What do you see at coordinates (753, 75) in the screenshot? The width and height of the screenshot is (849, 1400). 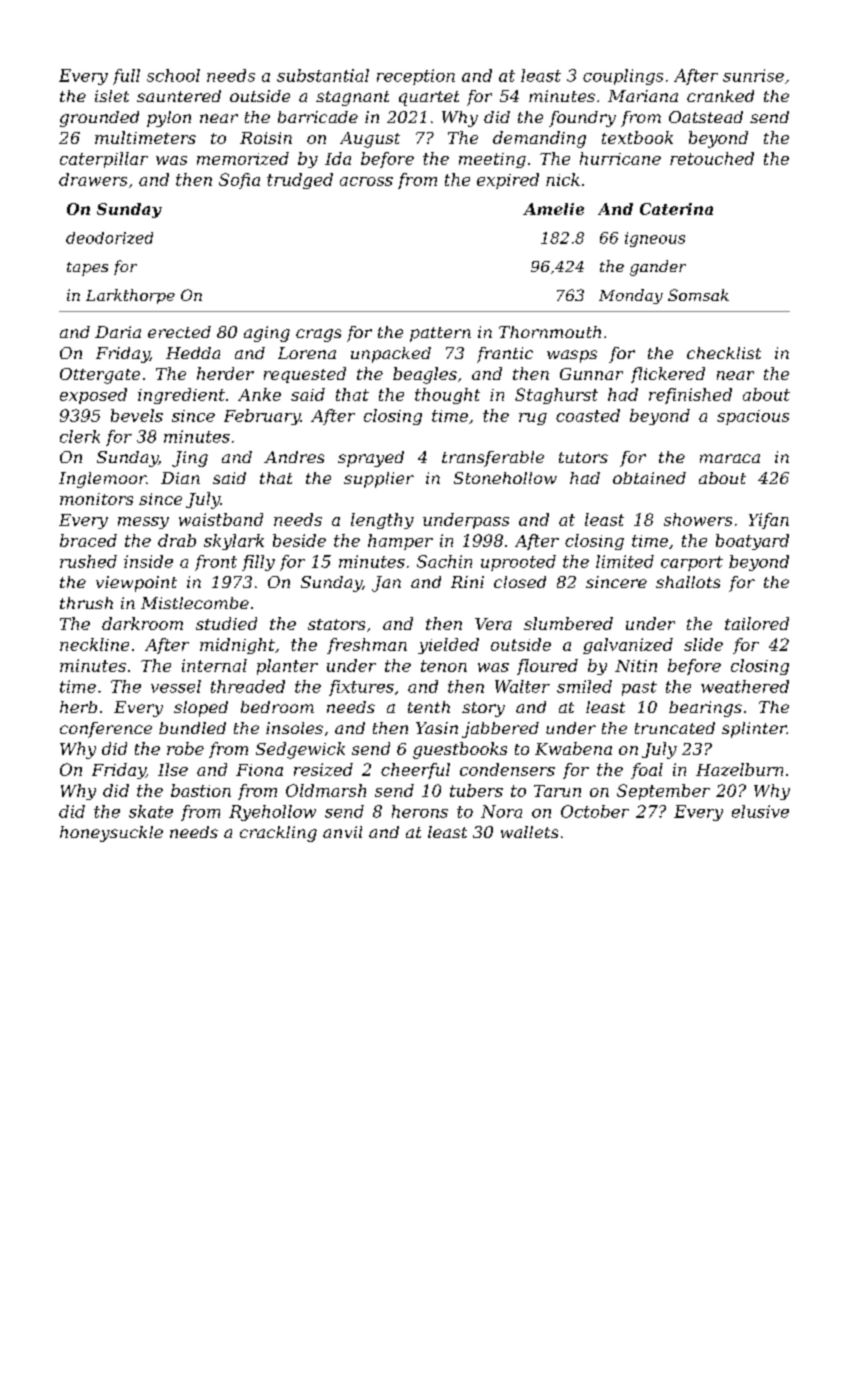 I see `sunrise` at bounding box center [753, 75].
